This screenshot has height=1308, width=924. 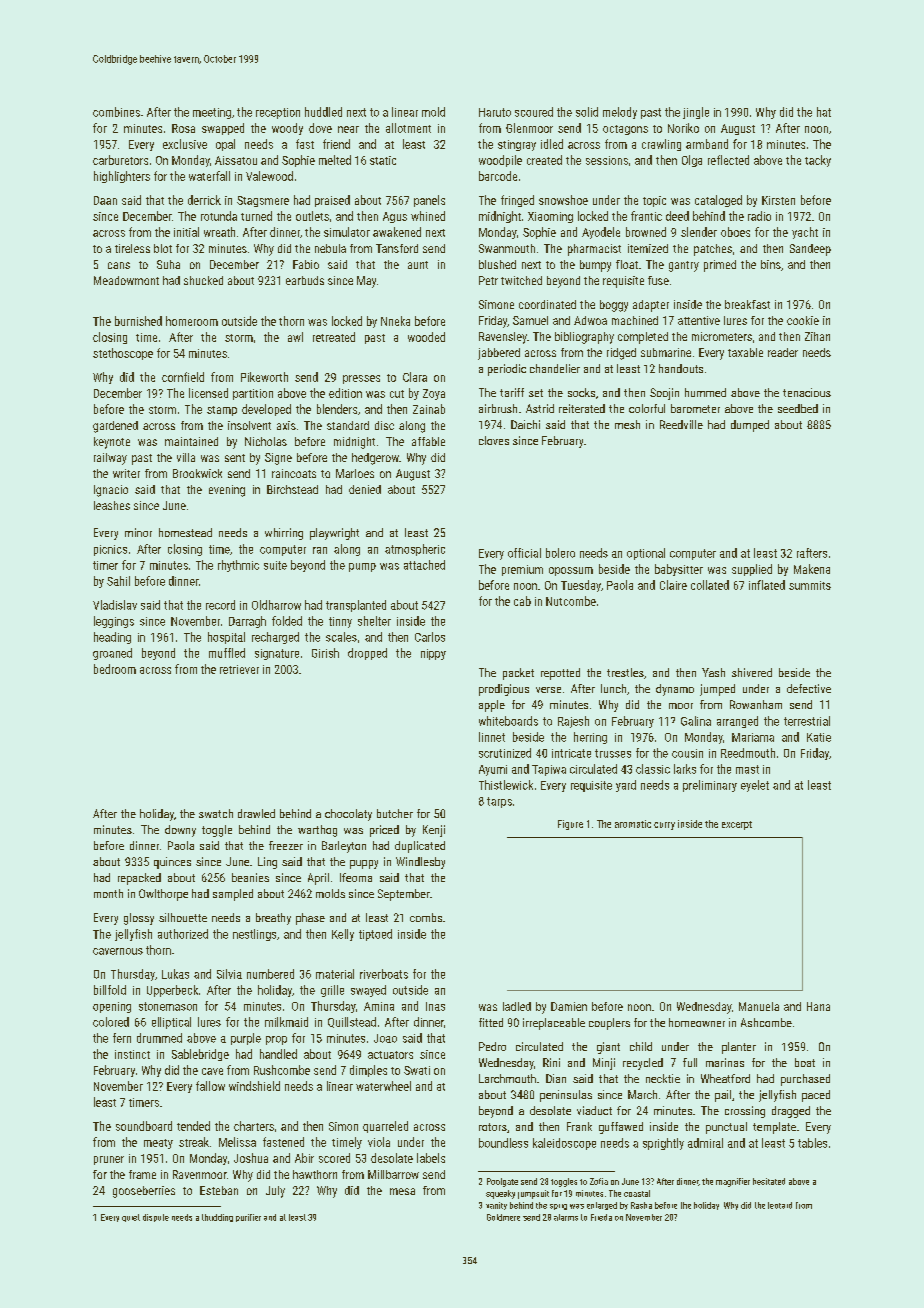 What do you see at coordinates (812, 569) in the screenshot?
I see `Makena` at bounding box center [812, 569].
